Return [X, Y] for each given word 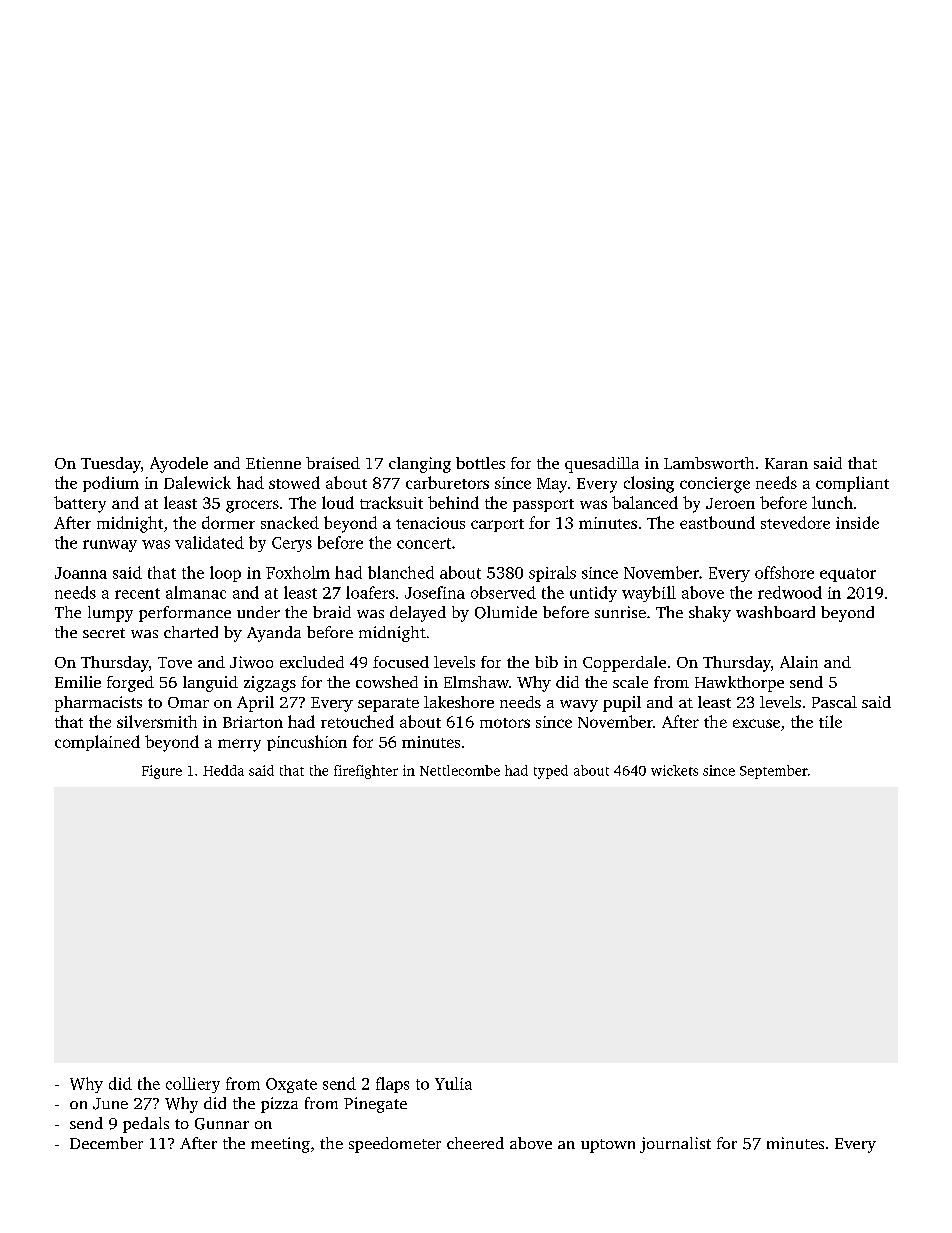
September [774, 772]
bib [546, 662]
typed [551, 772]
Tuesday [111, 465]
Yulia [453, 1083]
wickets [674, 770]
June [110, 1104]
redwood [790, 592]
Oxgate [291, 1085]
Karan [786, 463]
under [258, 612]
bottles [480, 463]
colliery [193, 1085]
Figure [162, 772]
